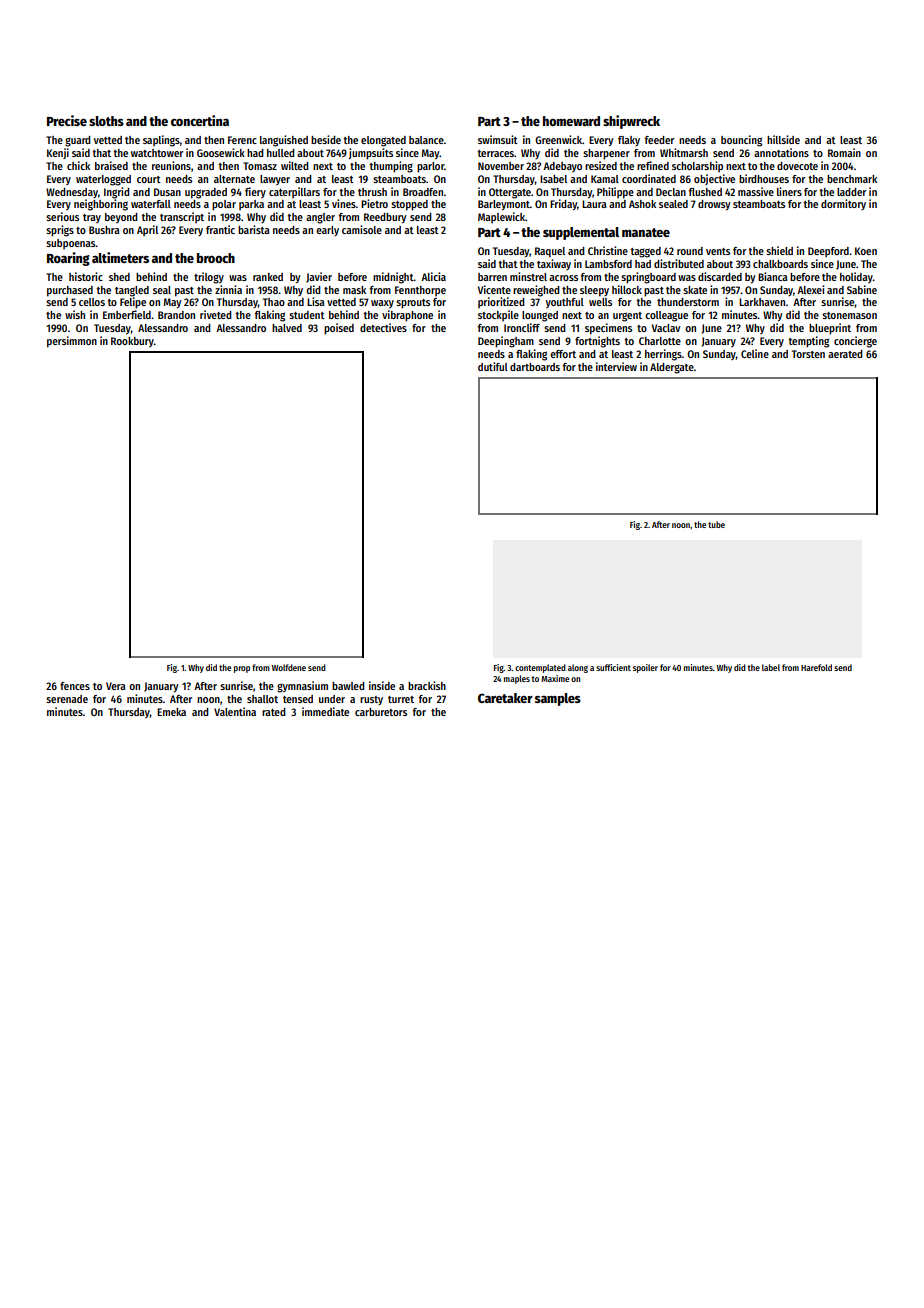 The height and width of the document is (1308, 924). Describe the element at coordinates (206, 193) in the document. I see `upgraded` at that location.
